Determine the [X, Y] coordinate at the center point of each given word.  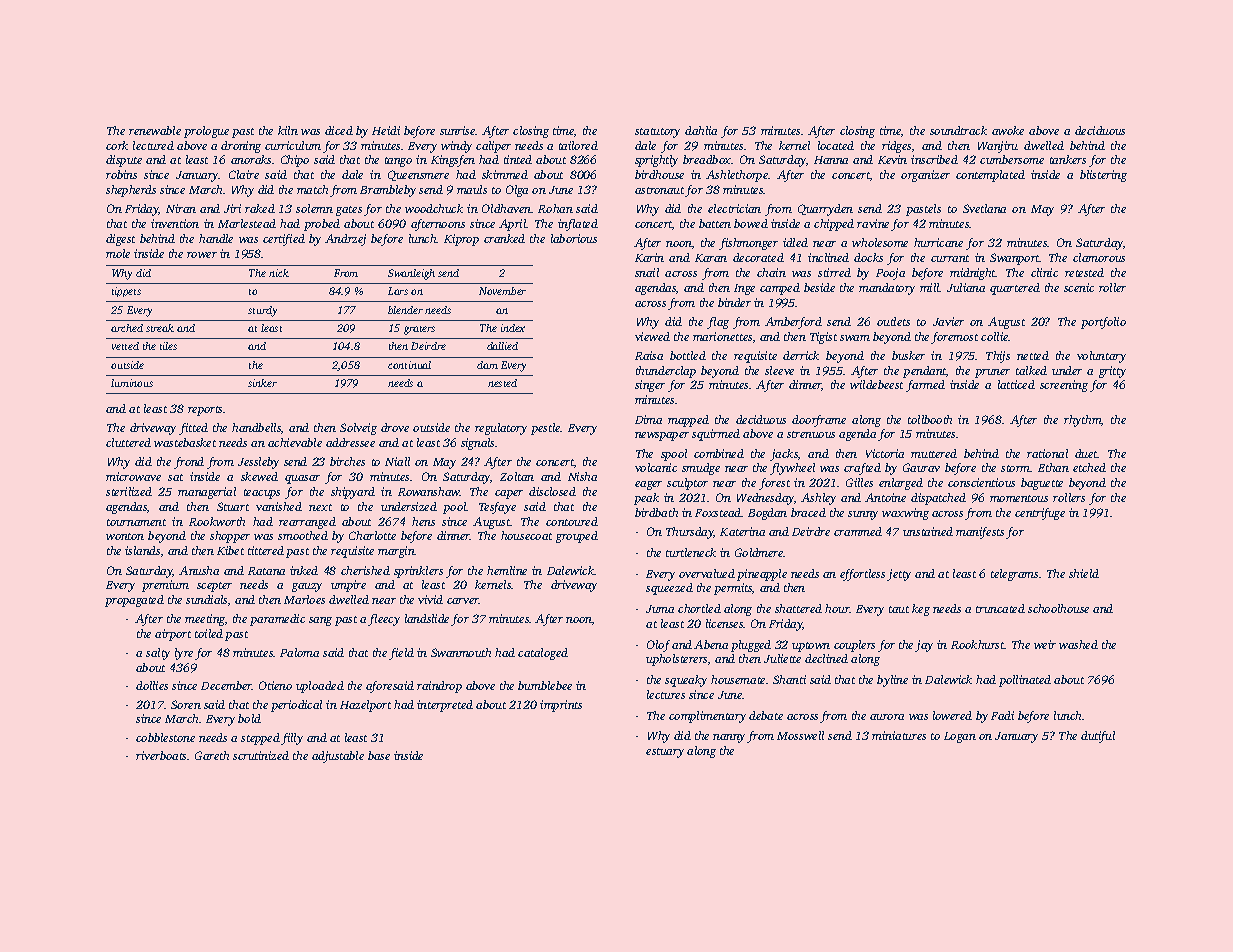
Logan [960, 737]
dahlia [701, 130]
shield [1084, 573]
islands [142, 550]
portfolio [1103, 323]
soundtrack [958, 130]
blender [405, 310]
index [513, 328]
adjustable [338, 757]
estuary [665, 753]
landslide [427, 618]
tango [398, 162]
